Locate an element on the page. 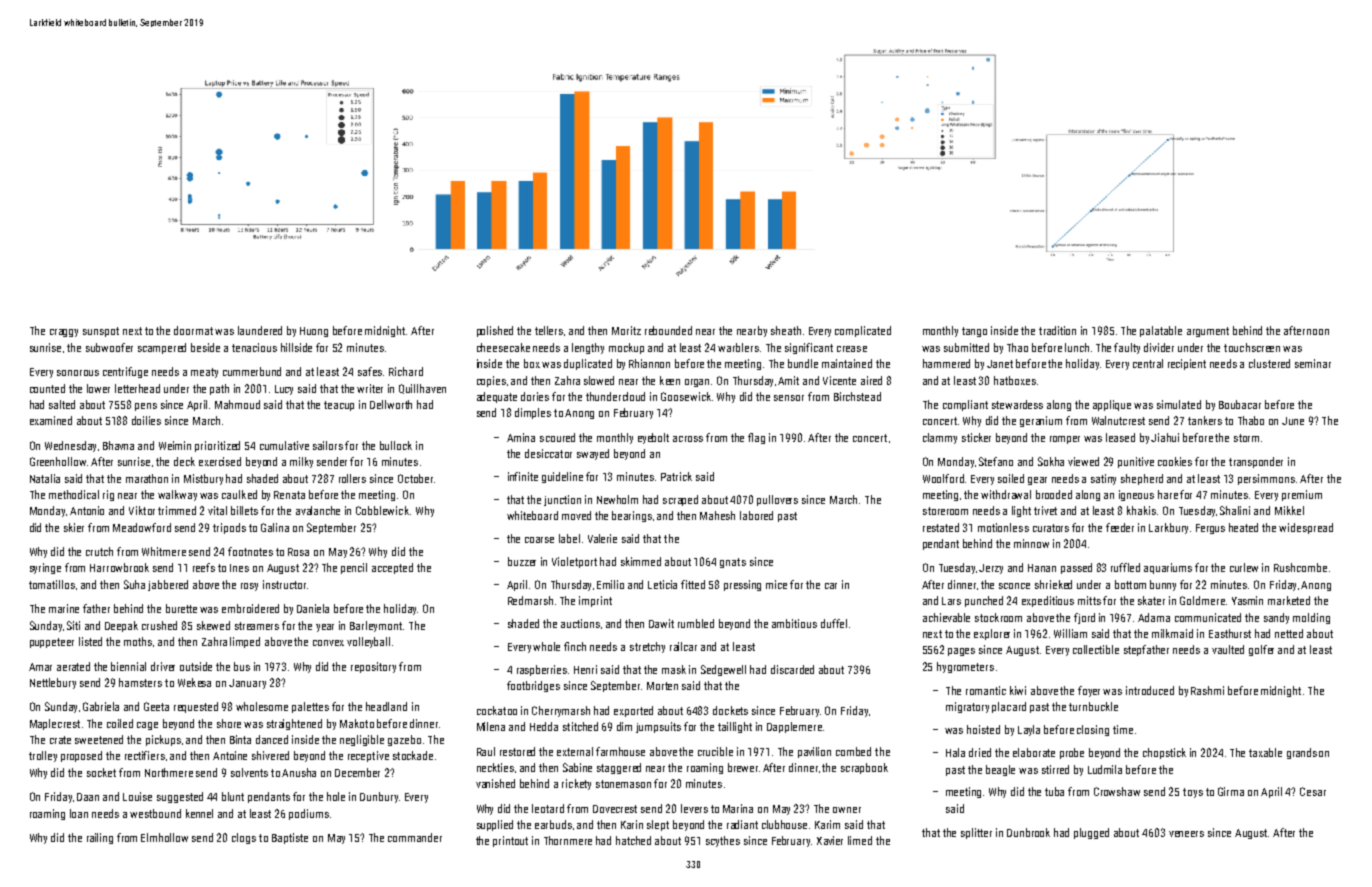 The height and width of the page is (887, 1372). tenacious is located at coordinates (254, 347).
